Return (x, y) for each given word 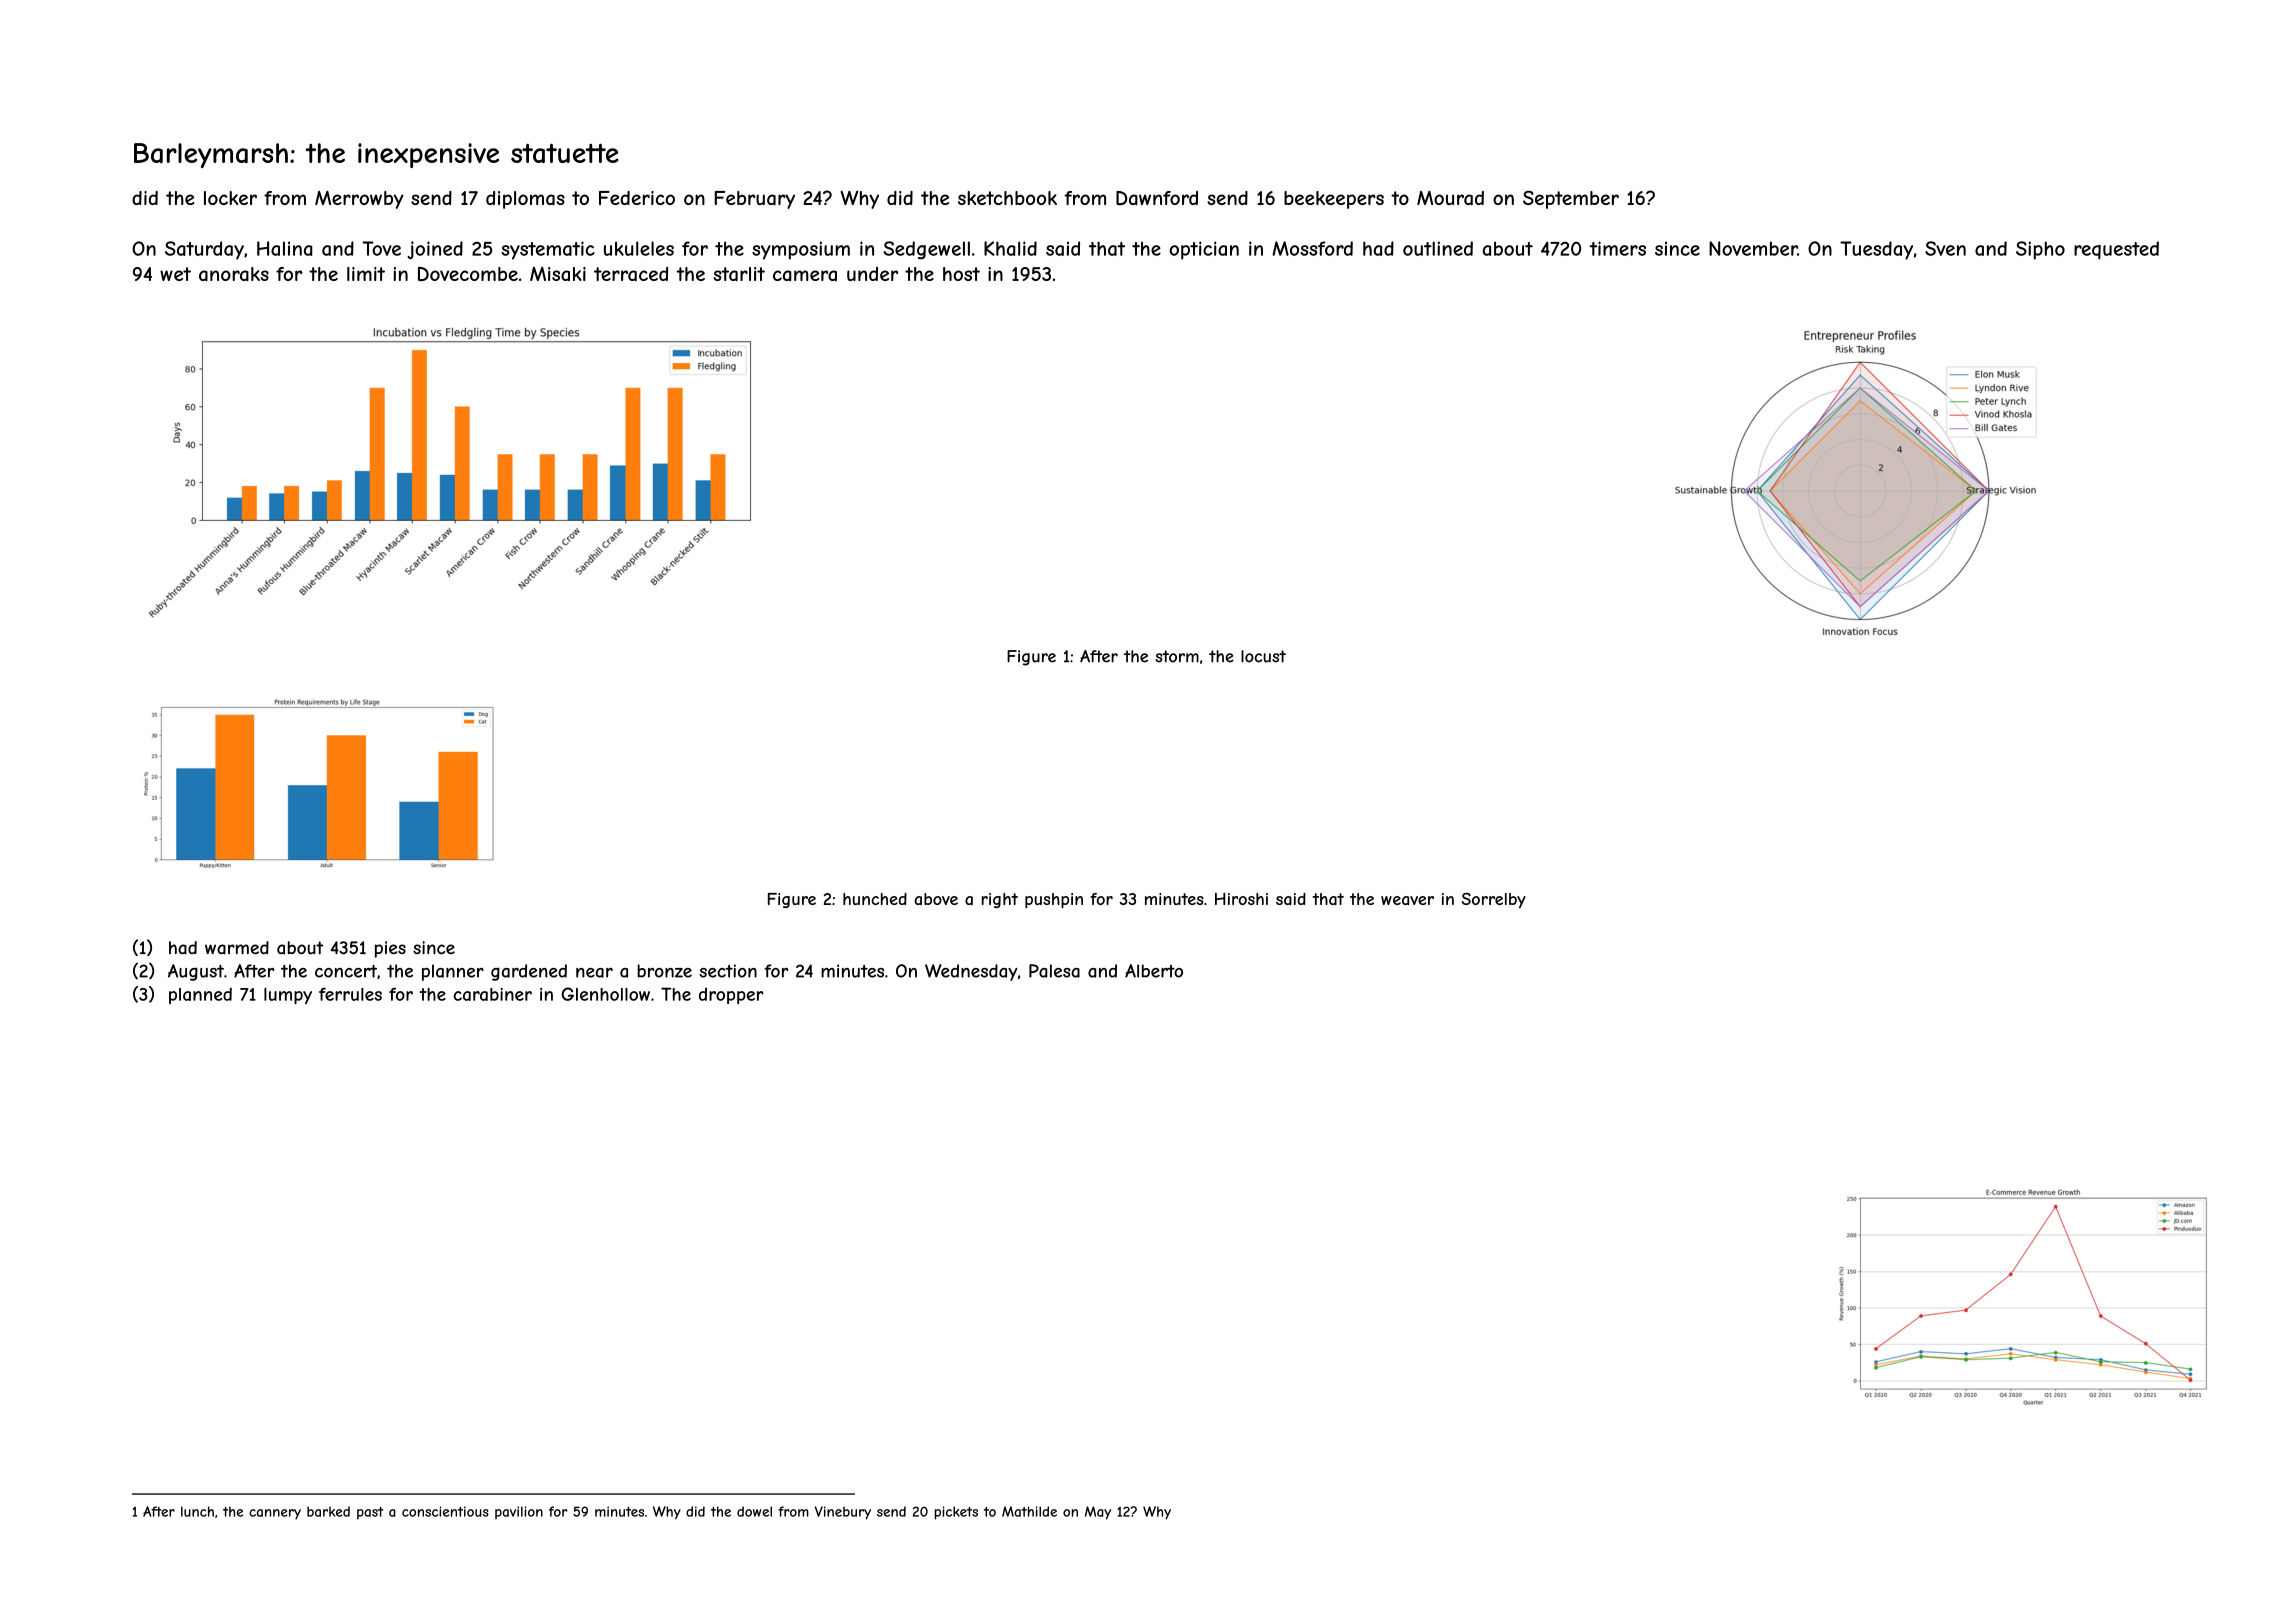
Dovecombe (468, 274)
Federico (637, 198)
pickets (956, 1513)
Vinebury (843, 1513)
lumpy (288, 996)
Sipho (2040, 250)
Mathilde (1029, 1511)
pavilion (519, 1512)
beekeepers (1334, 200)
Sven (1945, 248)
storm (1177, 656)
